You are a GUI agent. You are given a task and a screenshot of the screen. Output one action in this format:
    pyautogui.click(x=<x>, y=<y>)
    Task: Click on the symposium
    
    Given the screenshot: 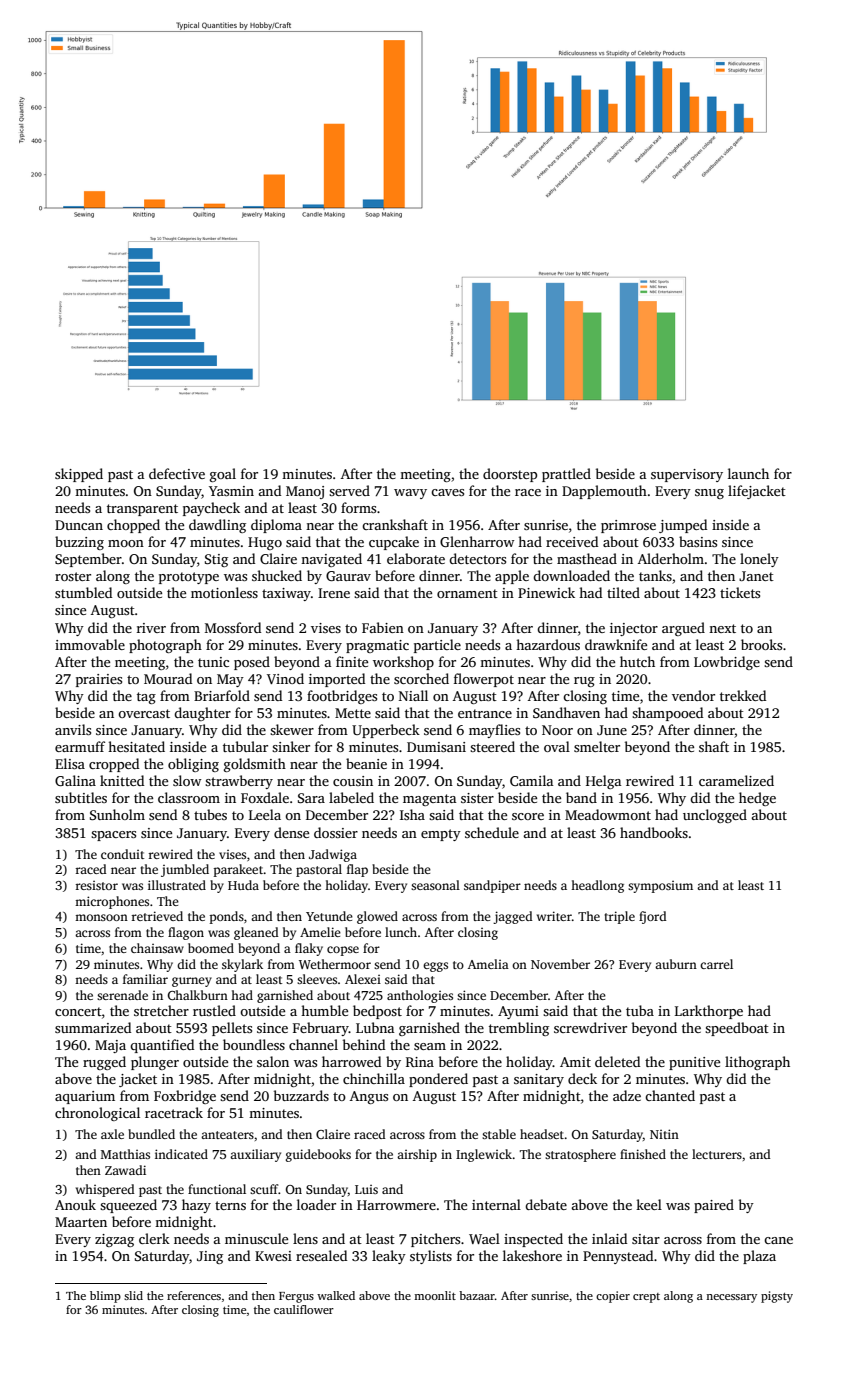 What is the action you would take?
    pyautogui.click(x=660, y=887)
